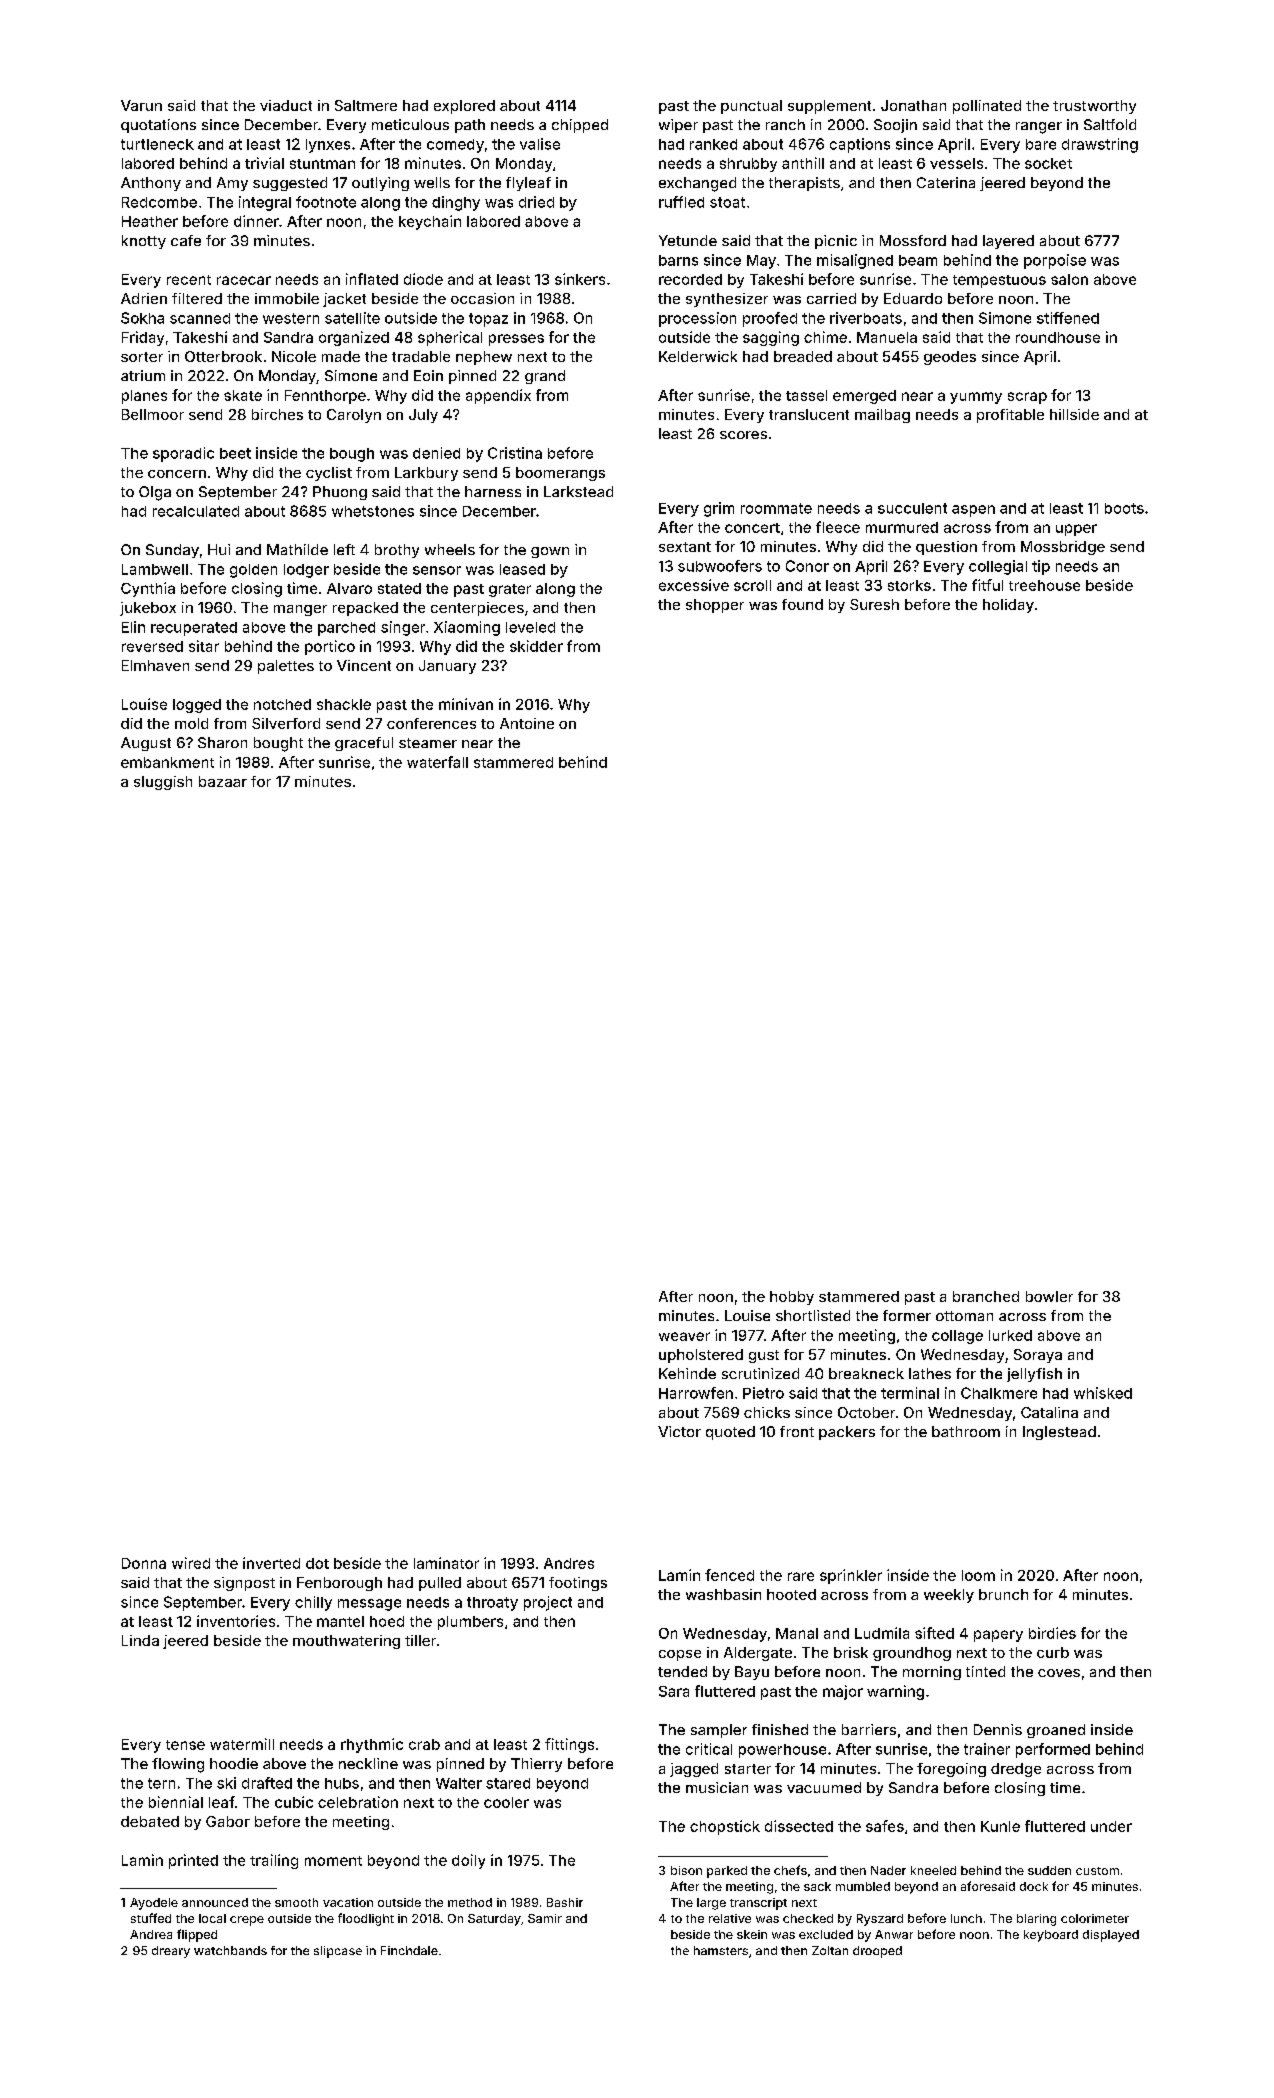  What do you see at coordinates (1049, 1296) in the document?
I see `bowler` at bounding box center [1049, 1296].
